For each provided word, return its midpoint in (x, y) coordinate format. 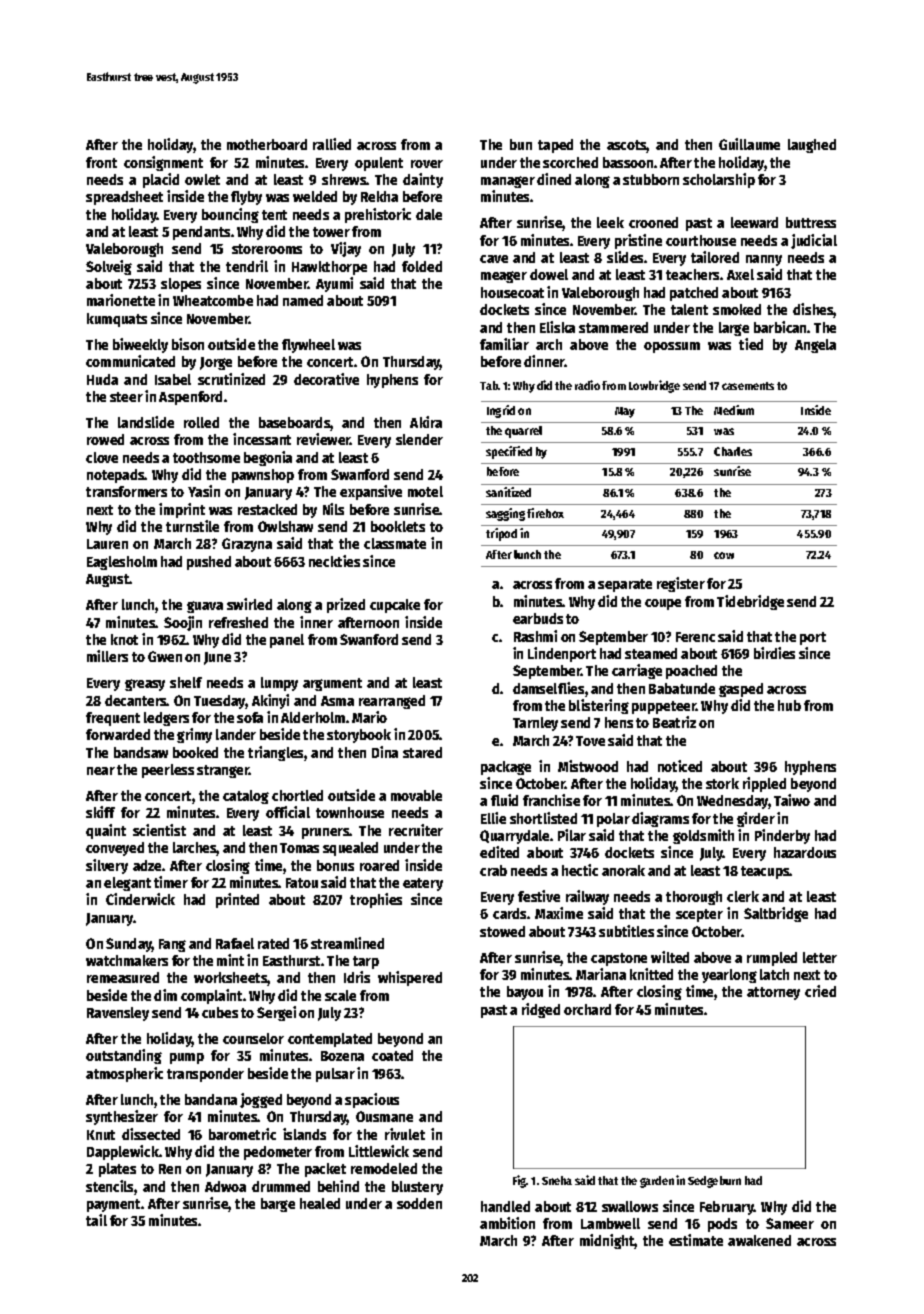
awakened (759, 1240)
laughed (812, 146)
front (101, 162)
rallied (332, 144)
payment (113, 1205)
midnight (607, 1241)
